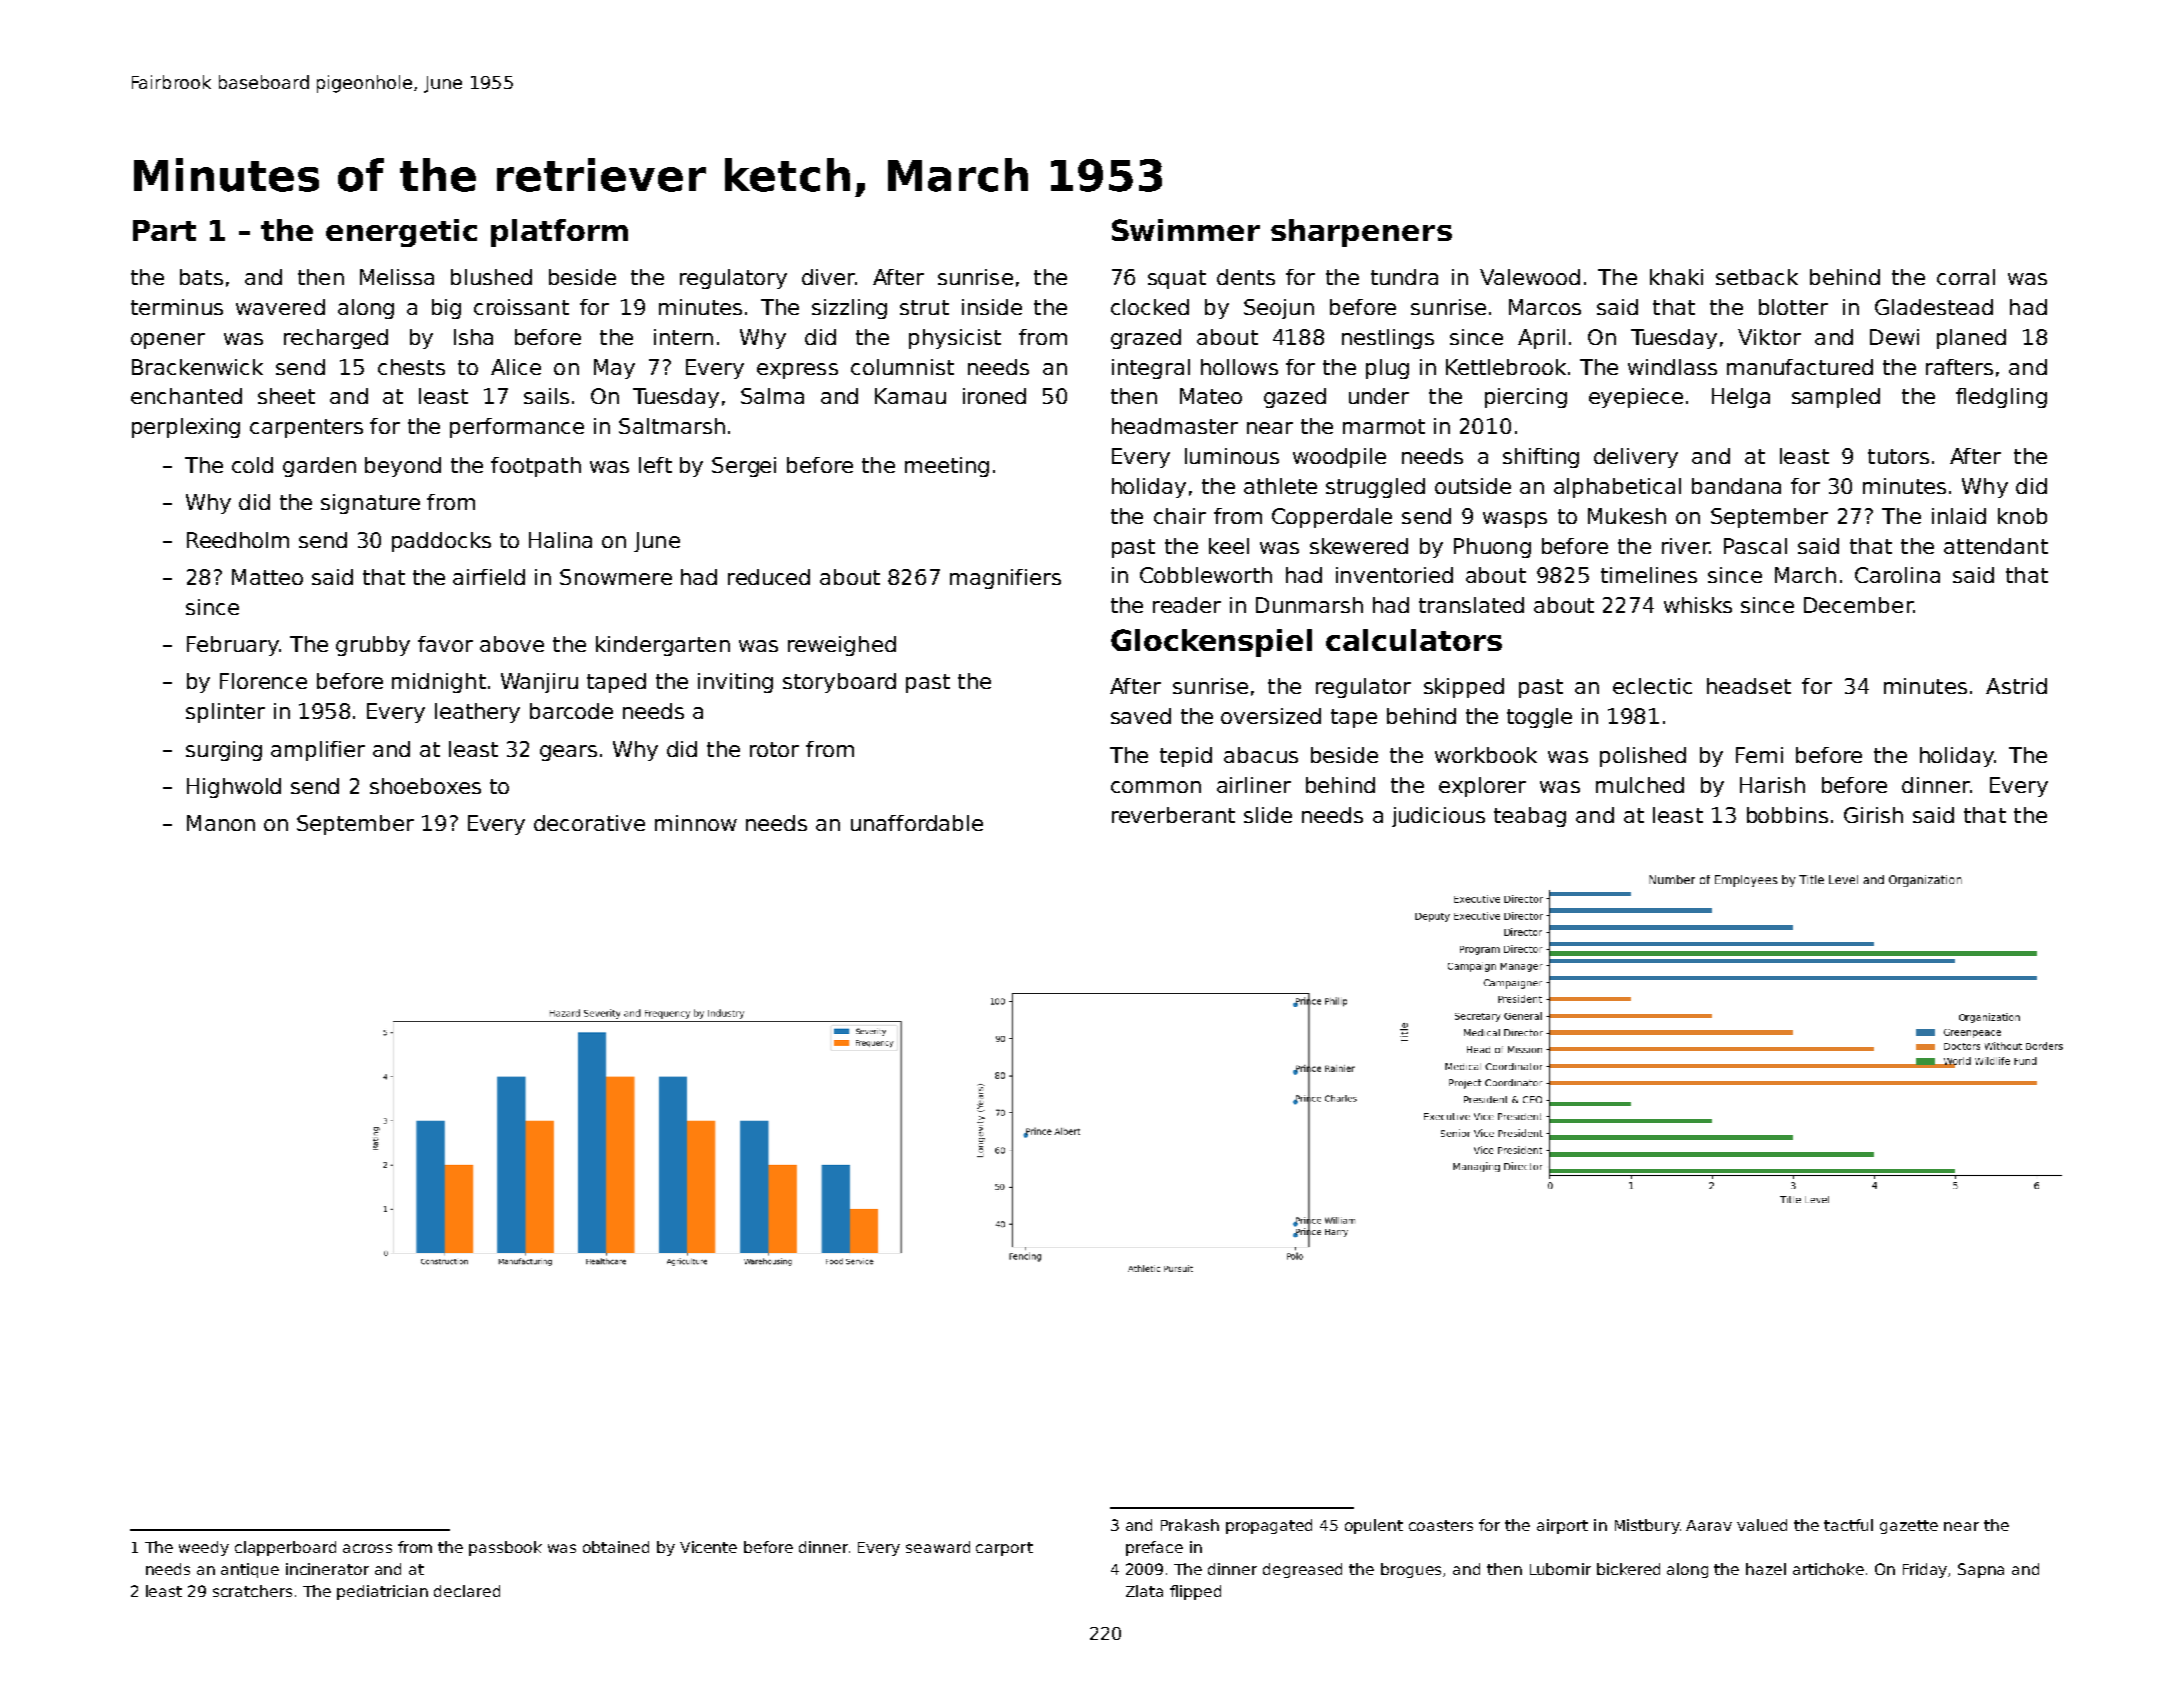  What do you see at coordinates (221, 823) in the image?
I see `Manon` at bounding box center [221, 823].
